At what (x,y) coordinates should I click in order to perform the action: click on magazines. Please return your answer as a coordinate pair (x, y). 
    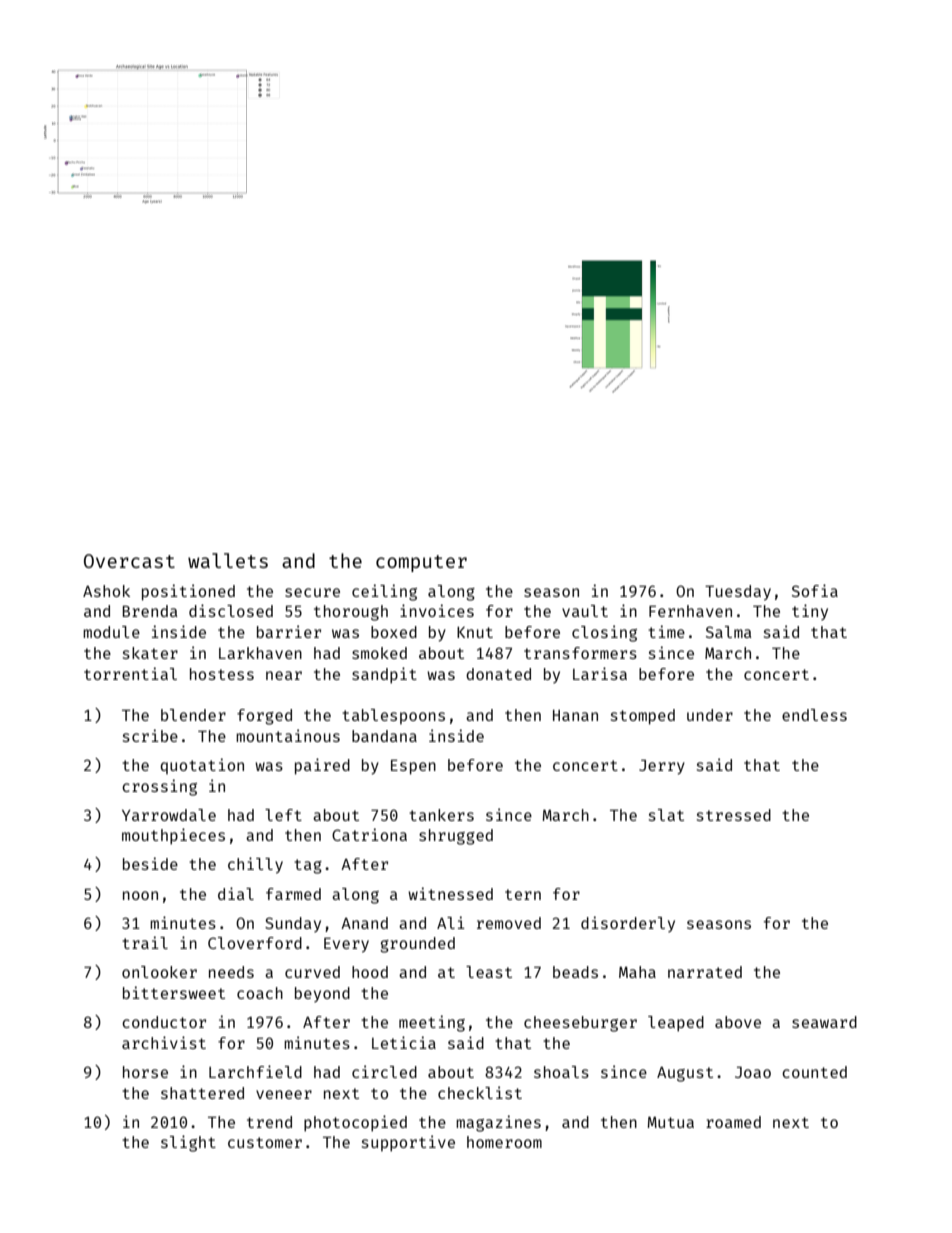
    Looking at the image, I should click on (498, 1123).
